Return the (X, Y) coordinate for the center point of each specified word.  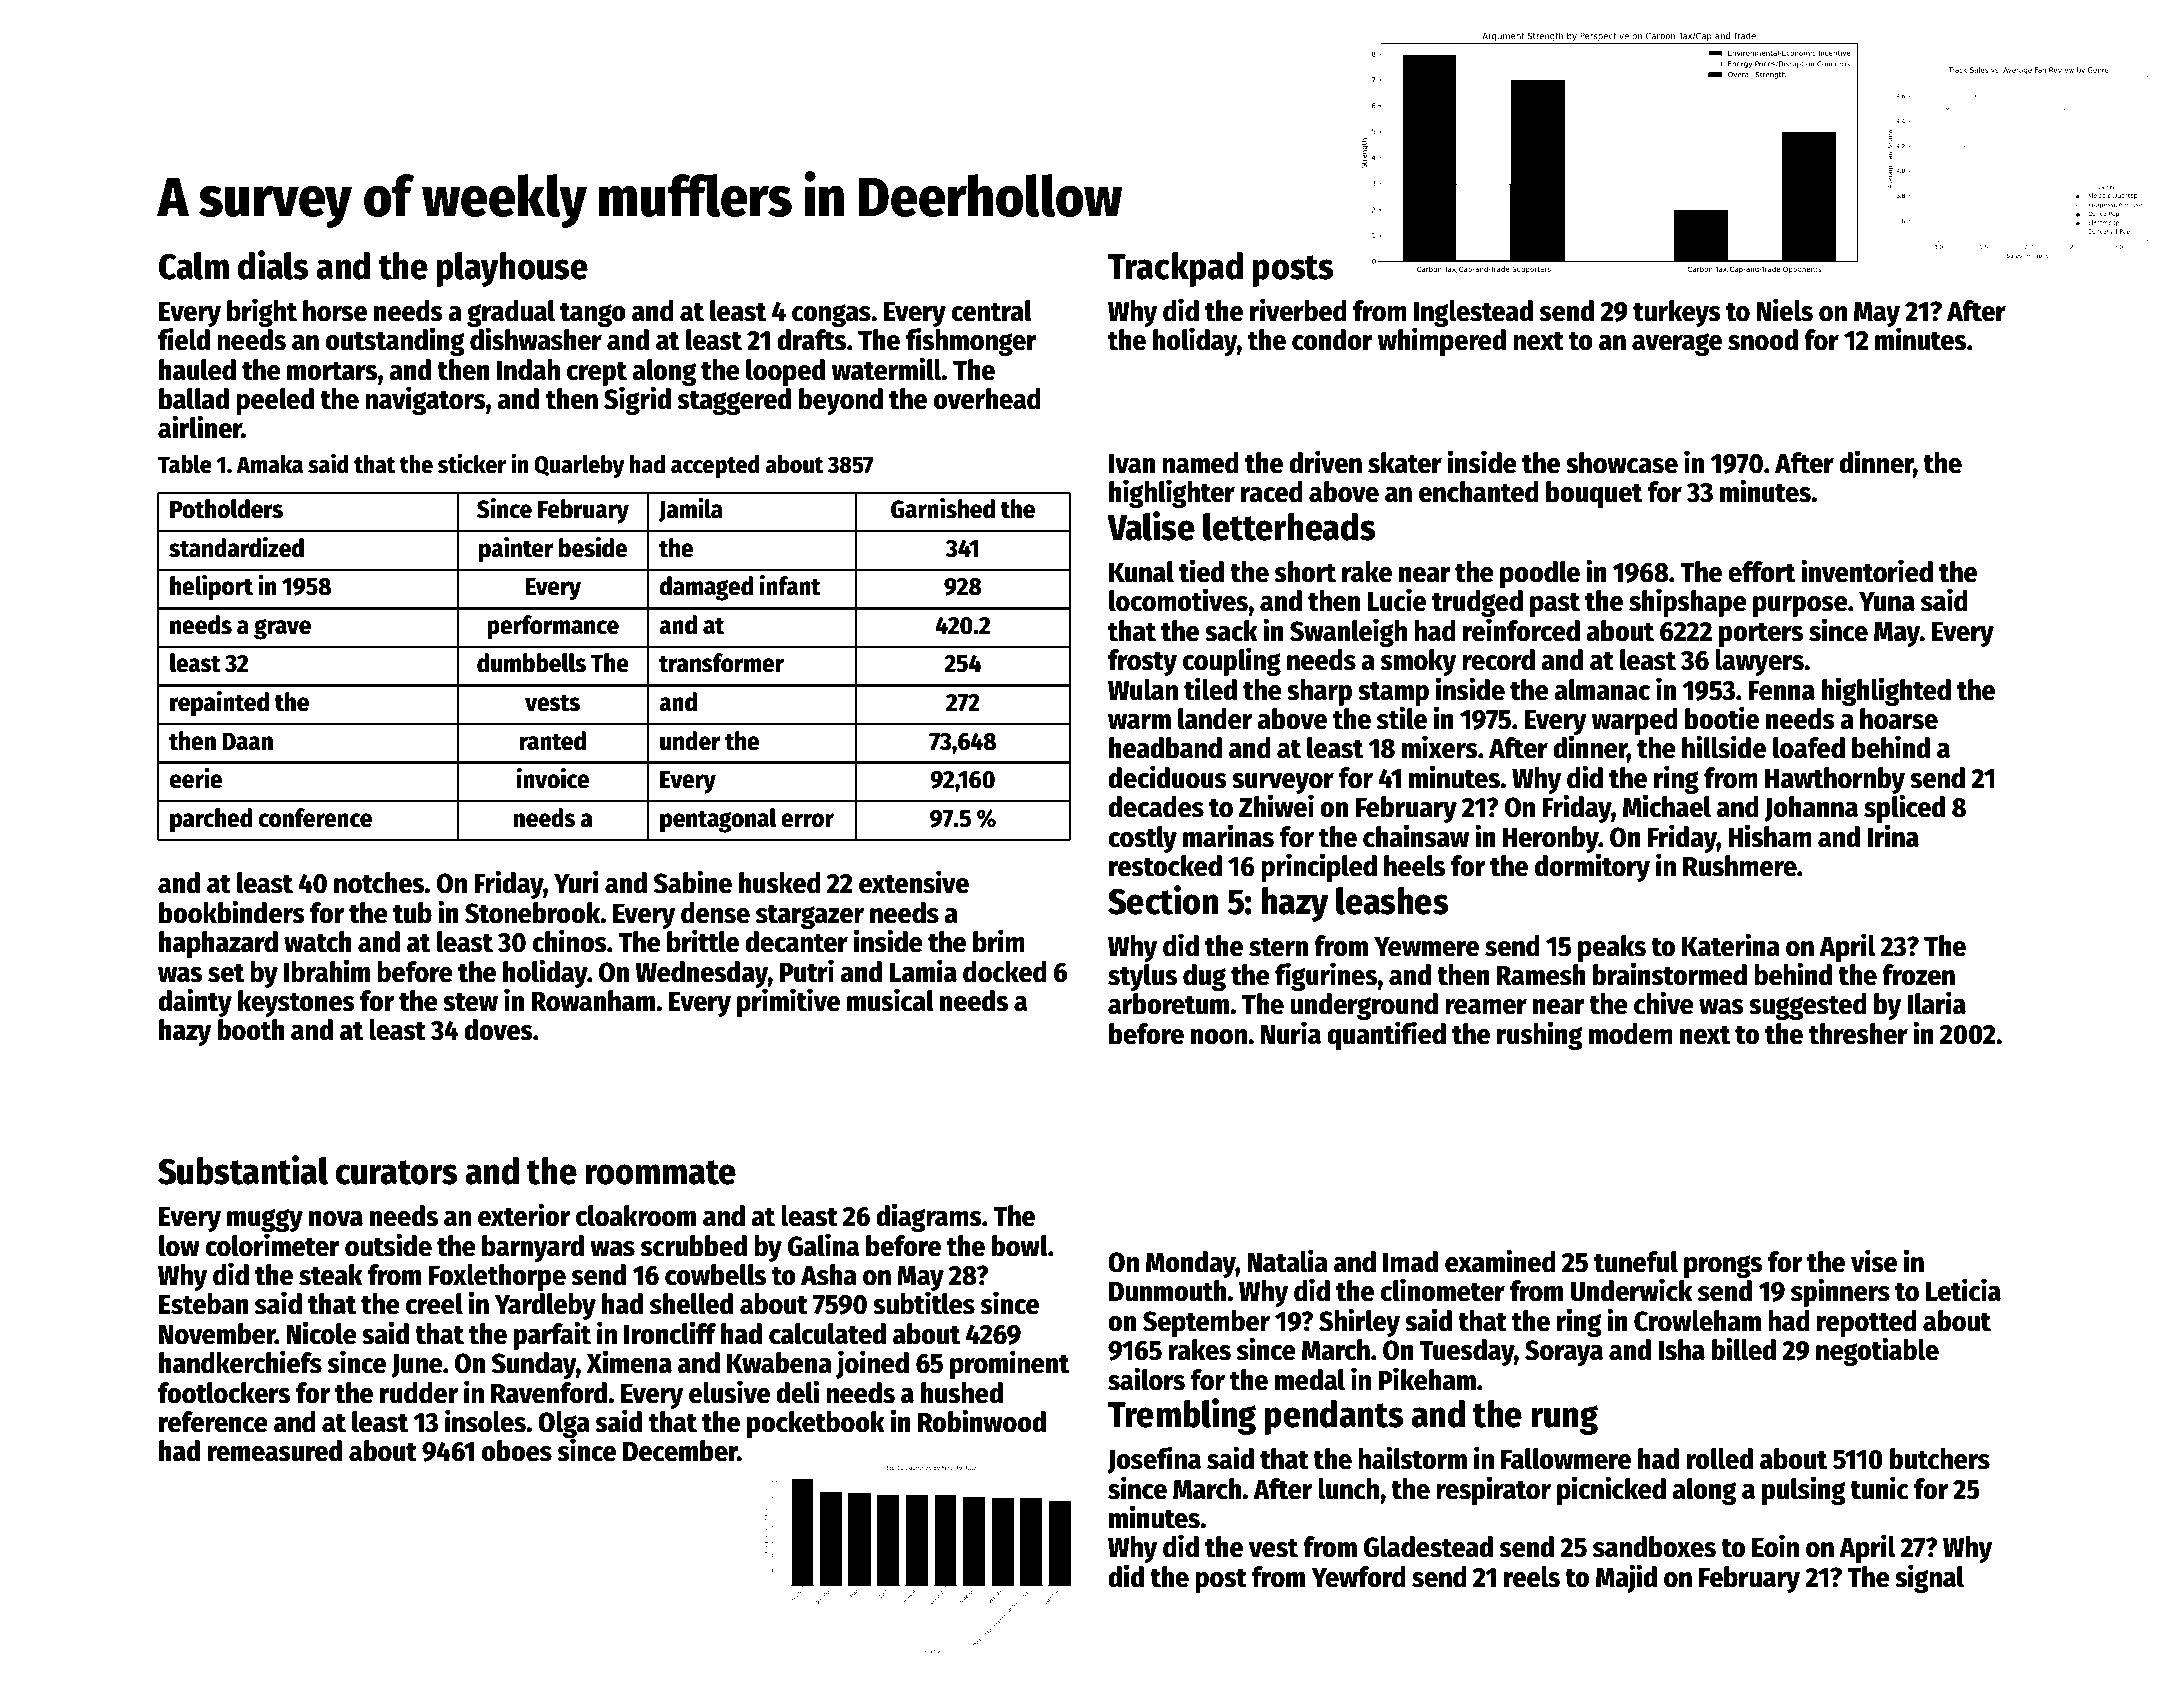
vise (1874, 1261)
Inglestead (1473, 314)
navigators (425, 400)
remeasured (275, 1451)
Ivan (1132, 464)
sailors (1146, 1379)
